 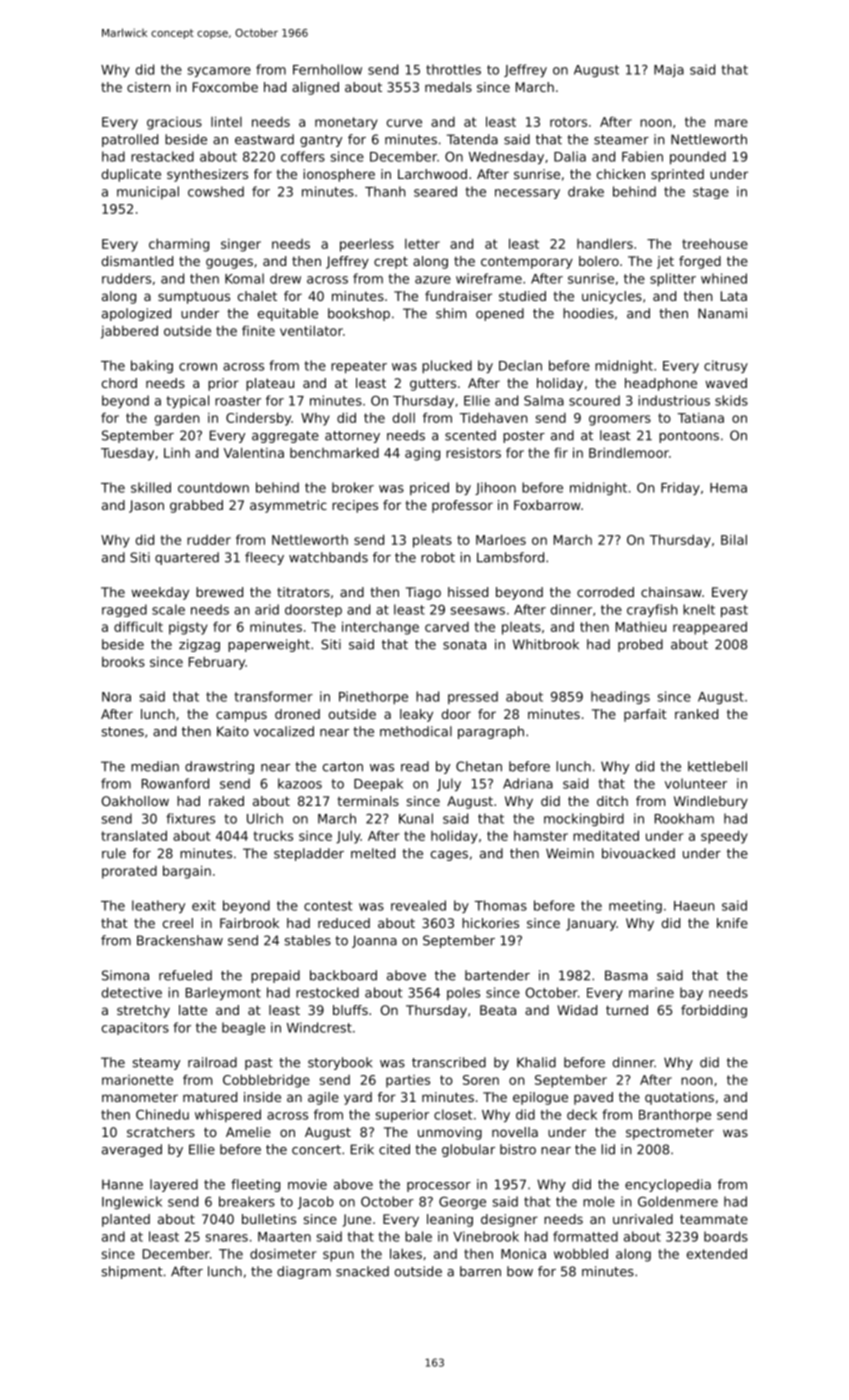 I want to click on Oakhollow, so click(x=135, y=801).
